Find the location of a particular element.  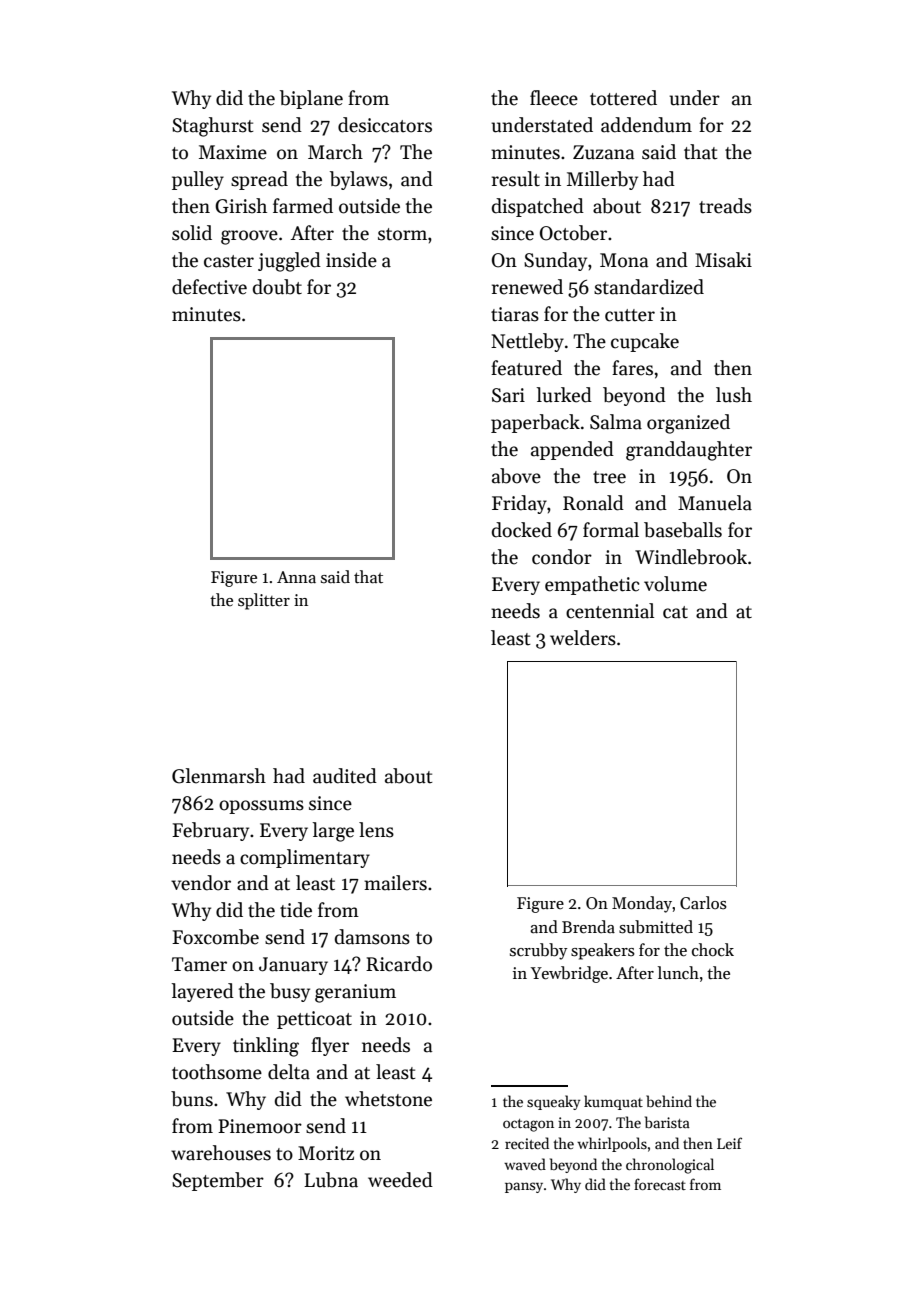

busy is located at coordinates (290, 992).
